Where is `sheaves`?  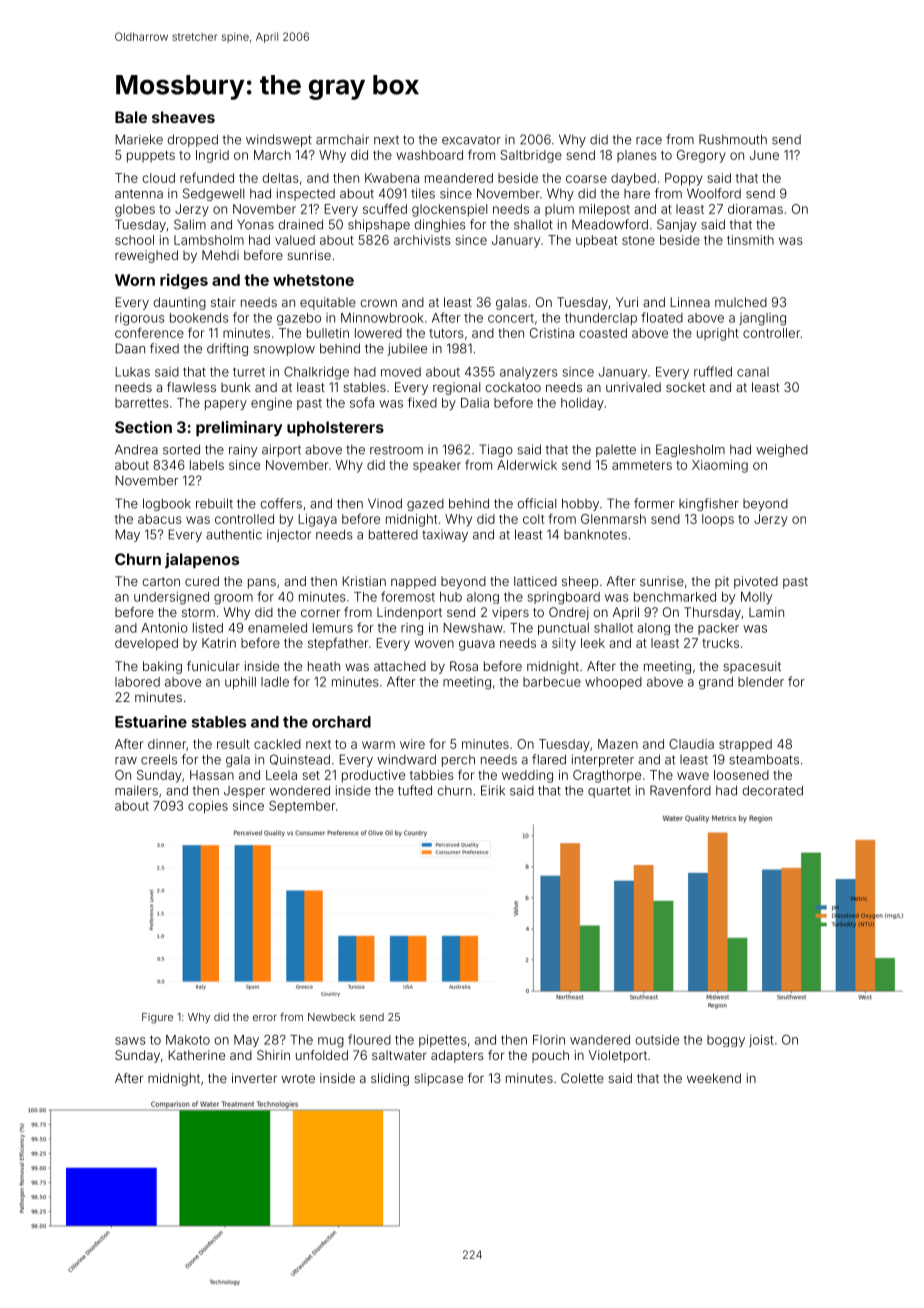 sheaves is located at coordinates (183, 117).
